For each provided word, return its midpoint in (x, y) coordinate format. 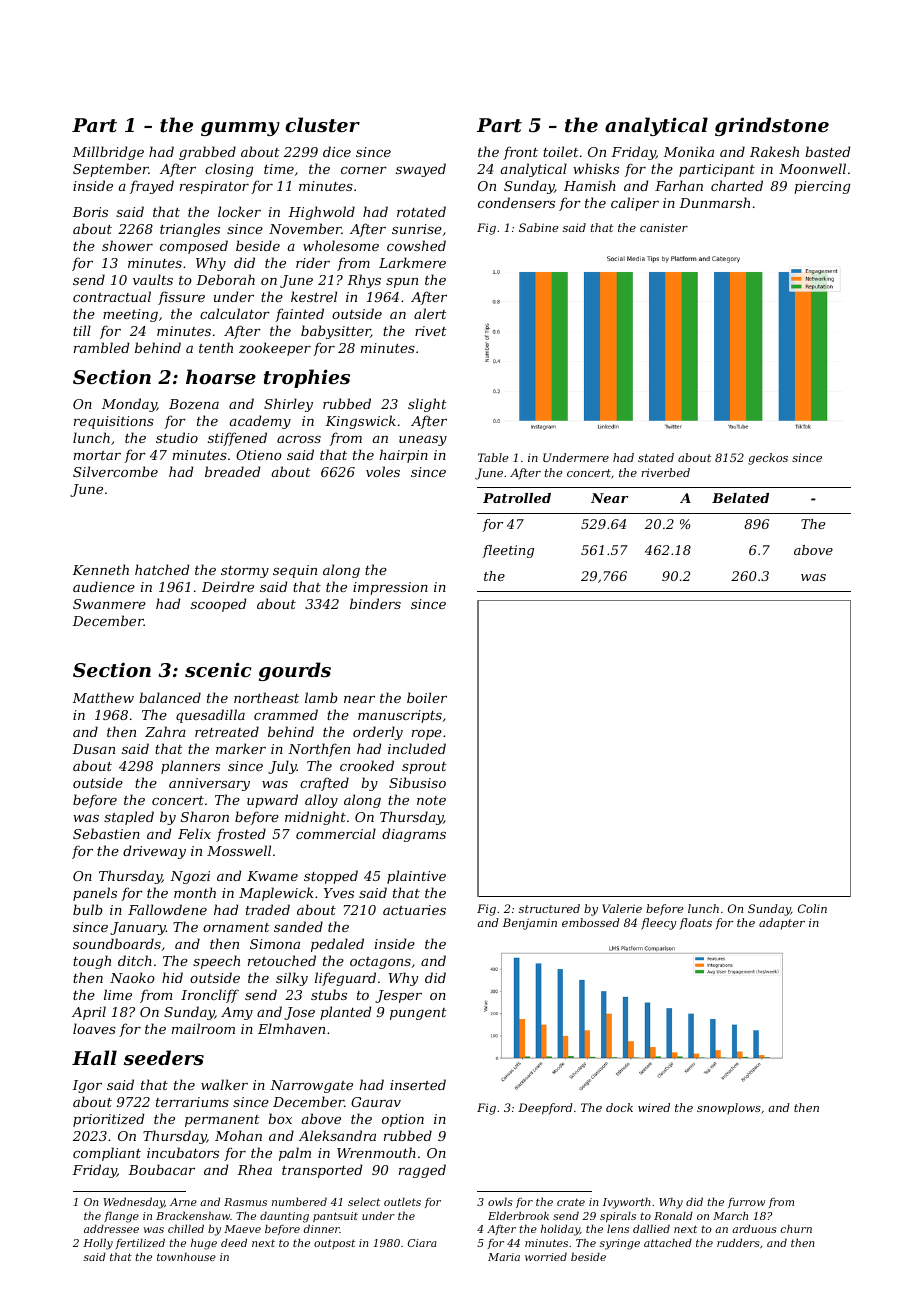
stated (656, 457)
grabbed (207, 153)
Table (493, 457)
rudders (738, 1242)
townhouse (186, 1256)
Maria (504, 1257)
